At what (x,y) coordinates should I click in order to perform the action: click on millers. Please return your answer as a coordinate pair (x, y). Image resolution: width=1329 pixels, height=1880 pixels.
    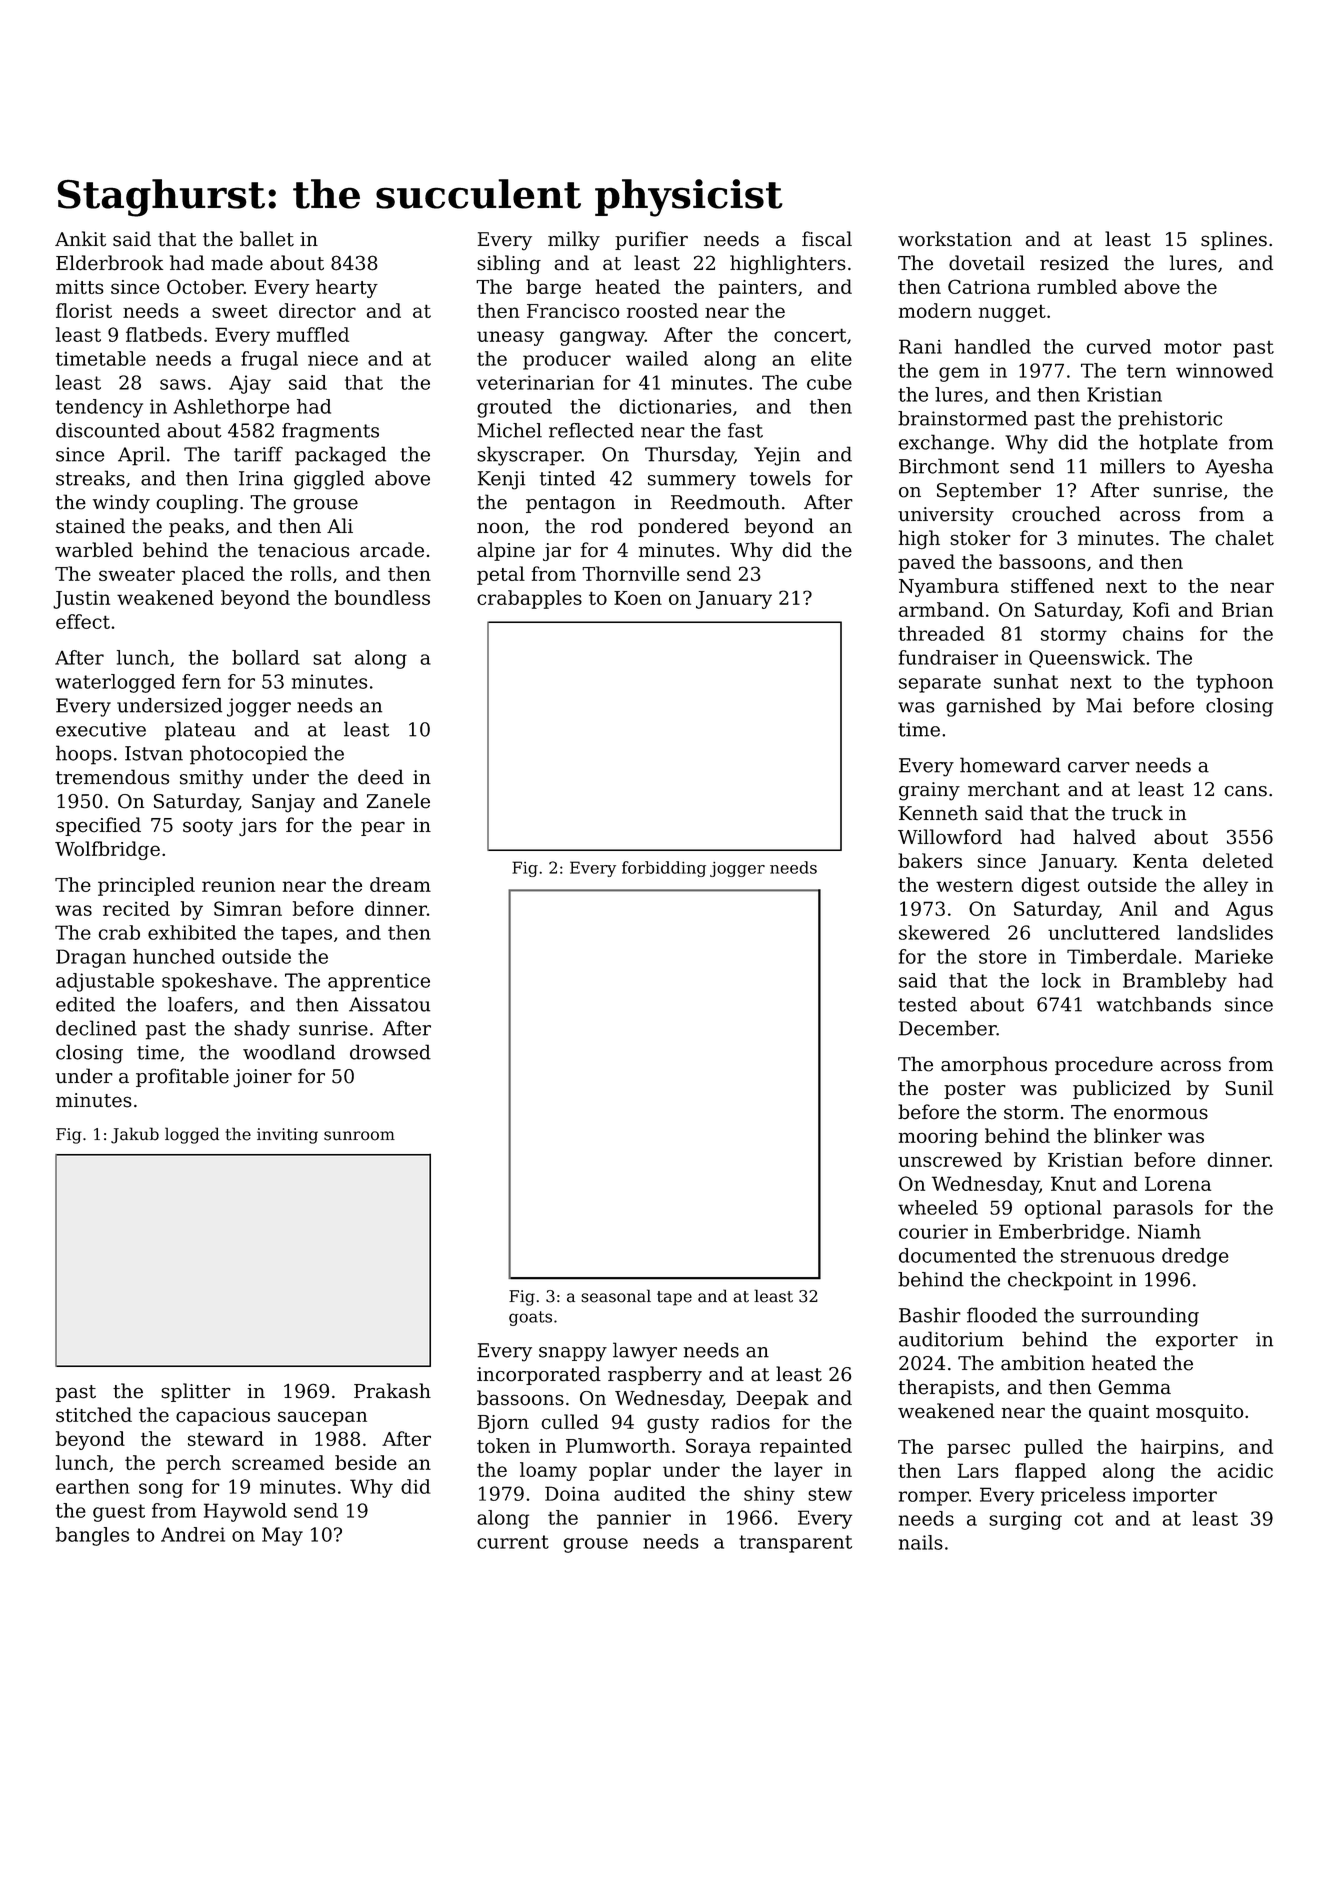
    Looking at the image, I should click on (1132, 466).
